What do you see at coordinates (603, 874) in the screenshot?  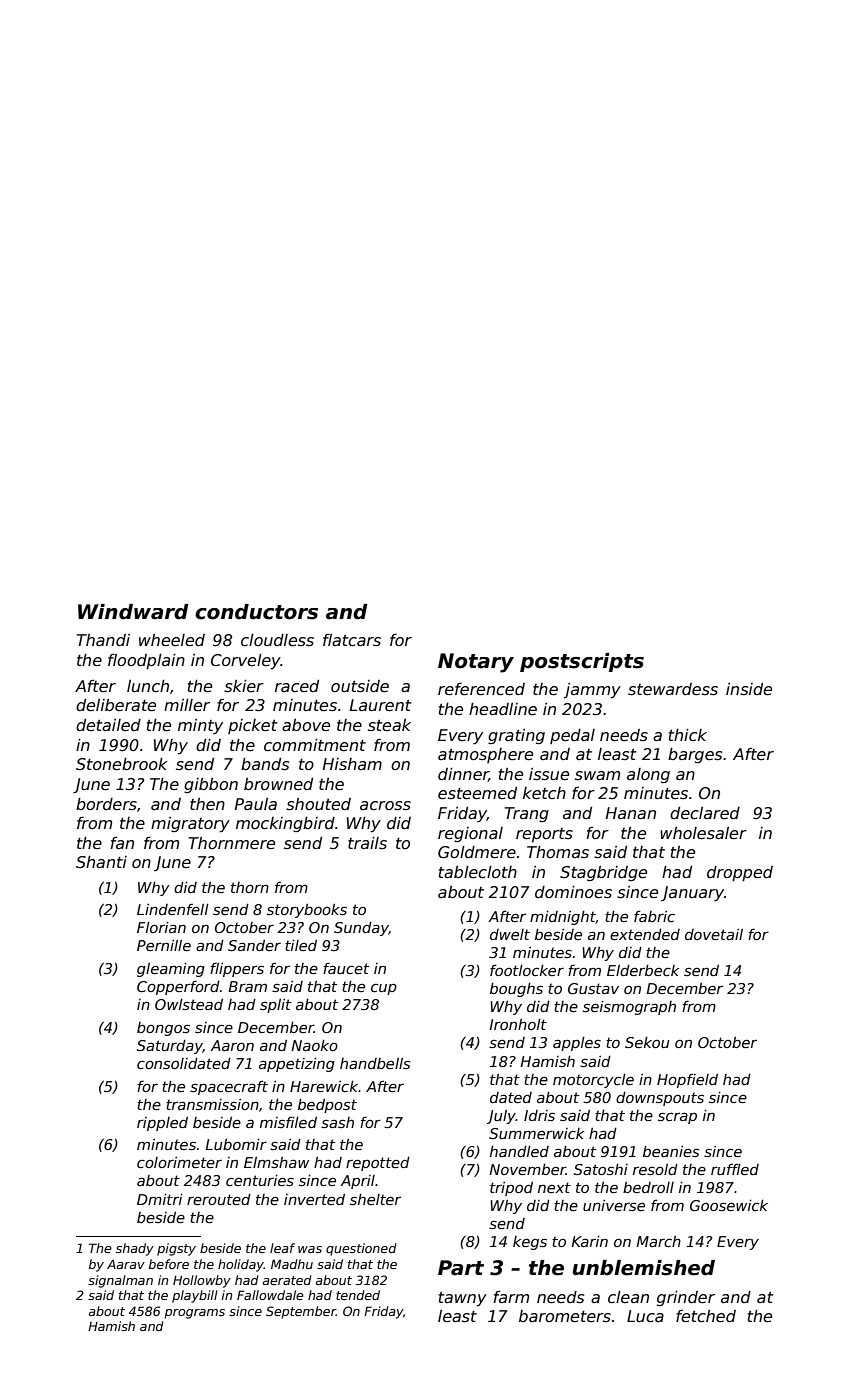 I see `Stagbridge` at bounding box center [603, 874].
